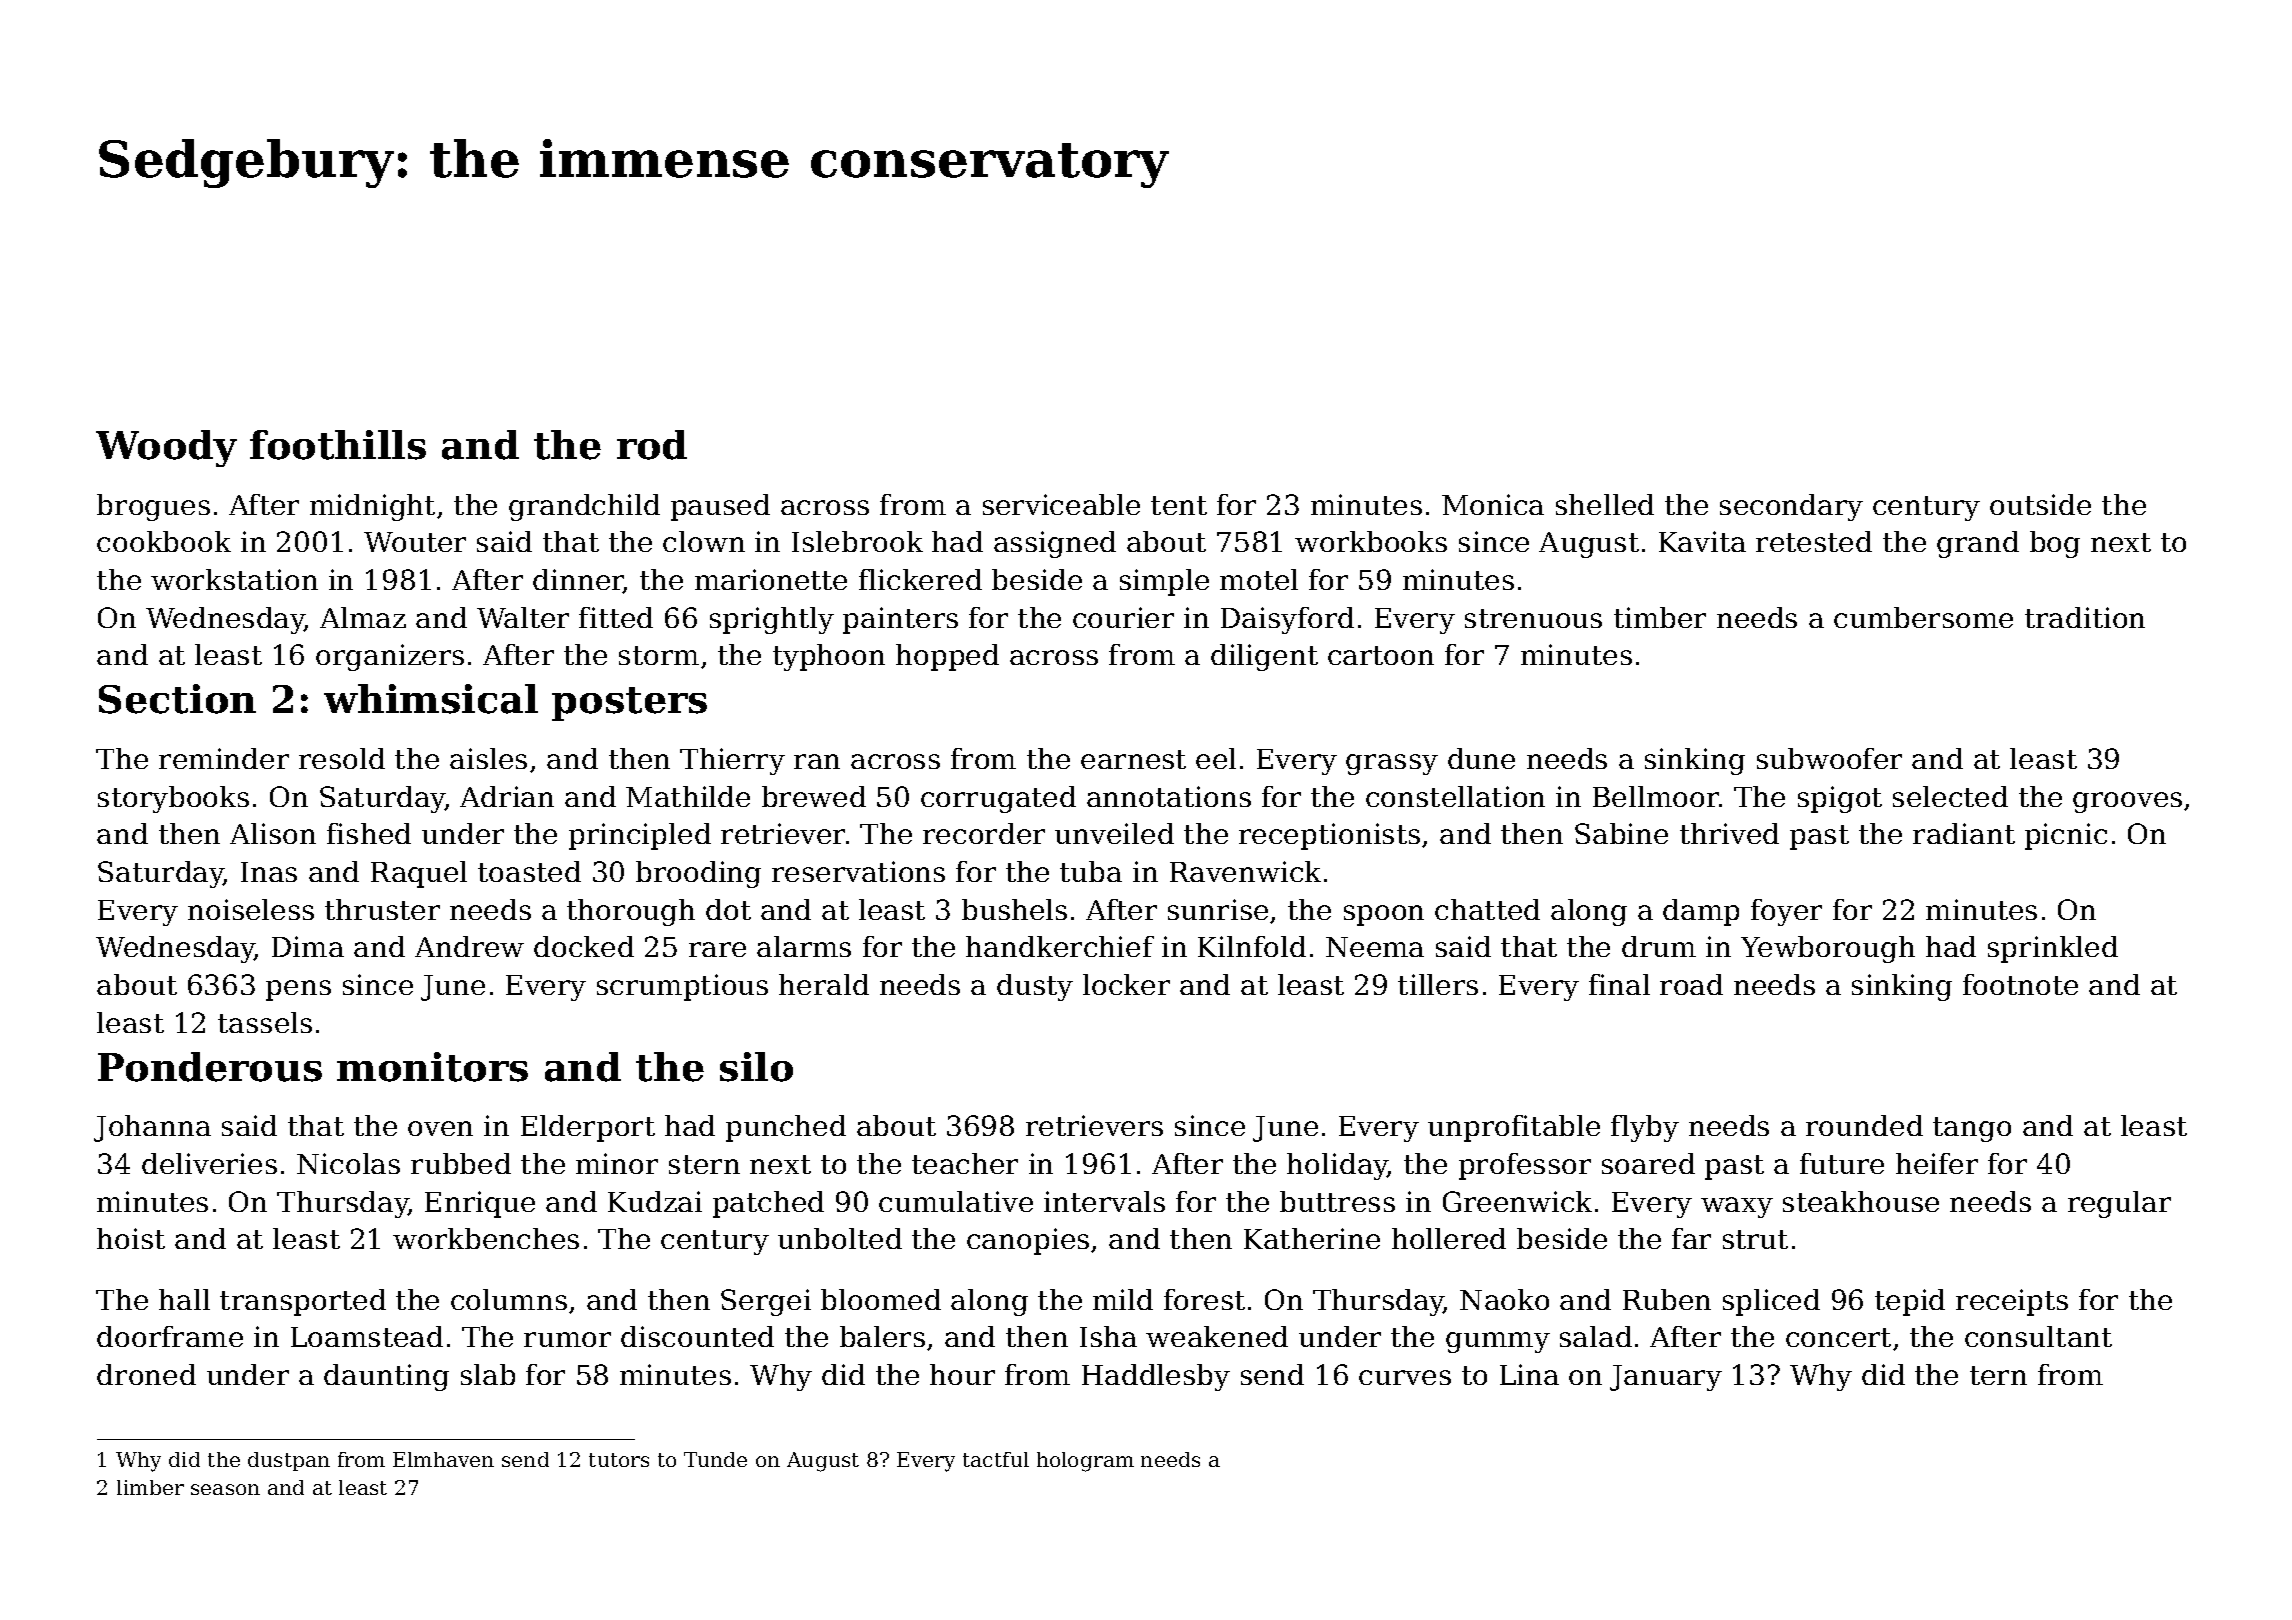 The height and width of the screenshot is (1620, 2292). What do you see at coordinates (814, 796) in the screenshot?
I see `brewed` at bounding box center [814, 796].
